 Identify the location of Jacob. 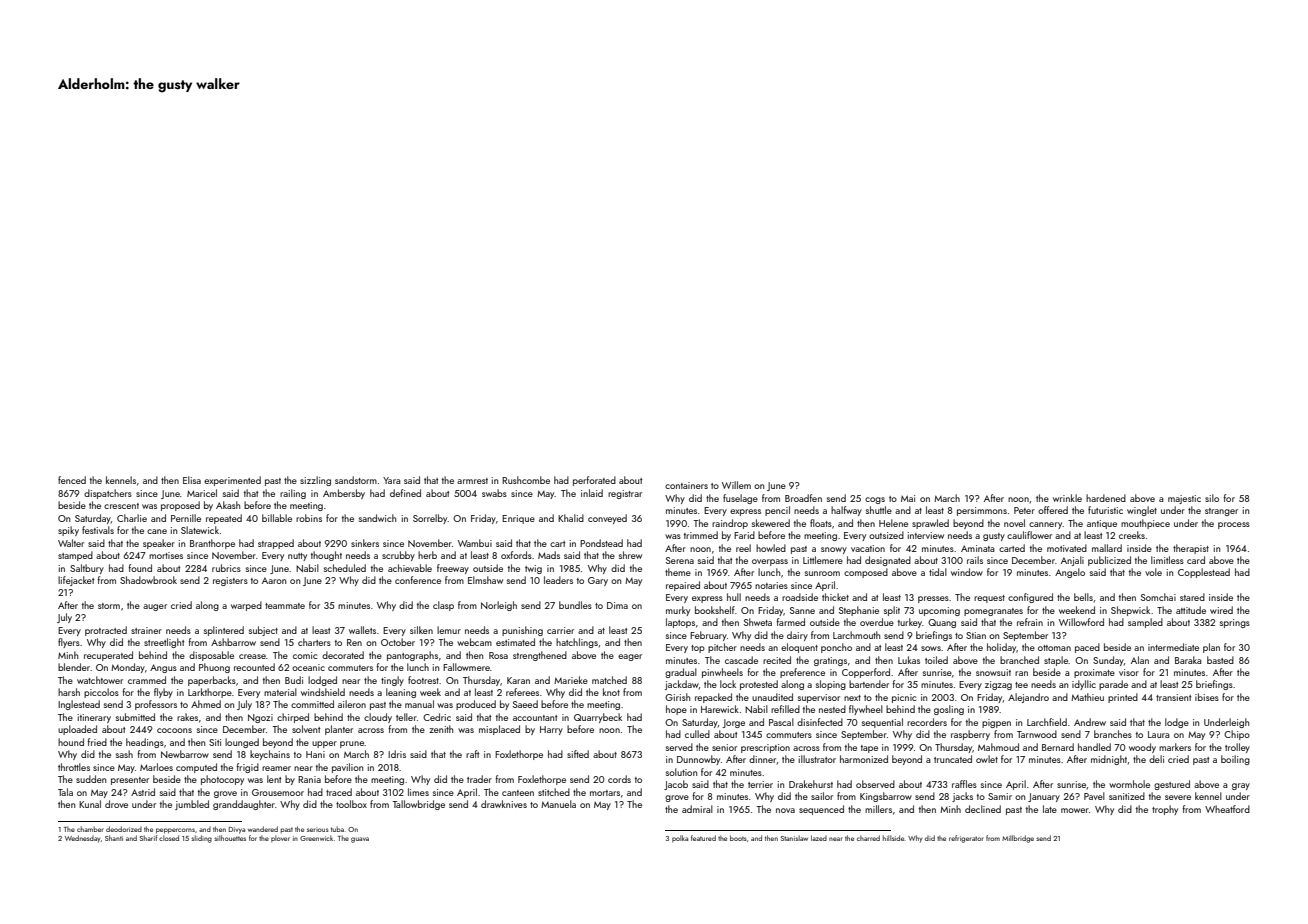
(676, 785).
